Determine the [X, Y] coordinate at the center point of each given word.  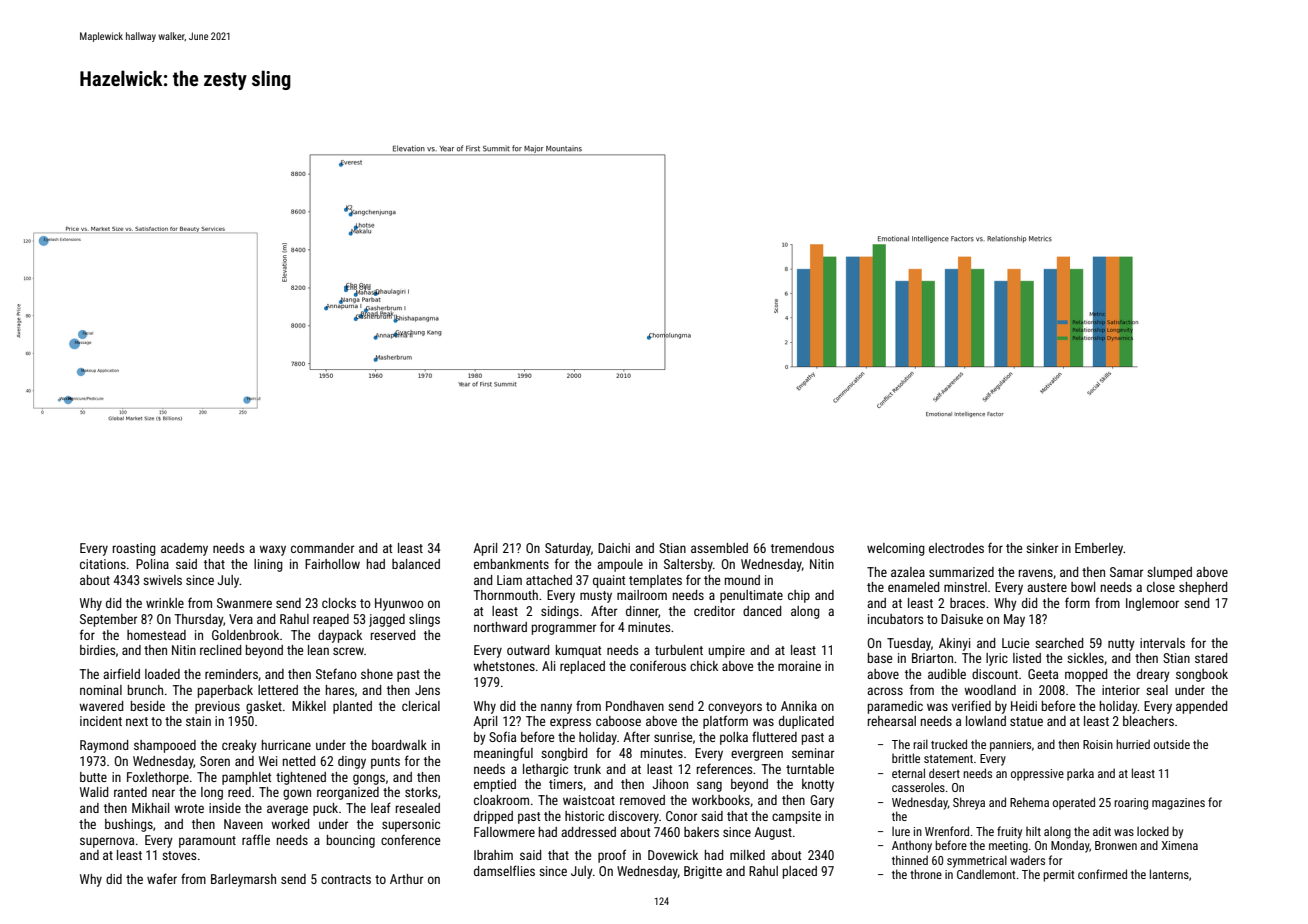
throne [926, 874]
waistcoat [589, 800]
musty [596, 597]
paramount [207, 842]
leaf [381, 807]
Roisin [1098, 744]
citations [103, 564]
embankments [511, 564]
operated [1074, 803]
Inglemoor [1152, 604]
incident [101, 721]
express [570, 723]
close [1161, 587]
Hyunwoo [399, 604]
